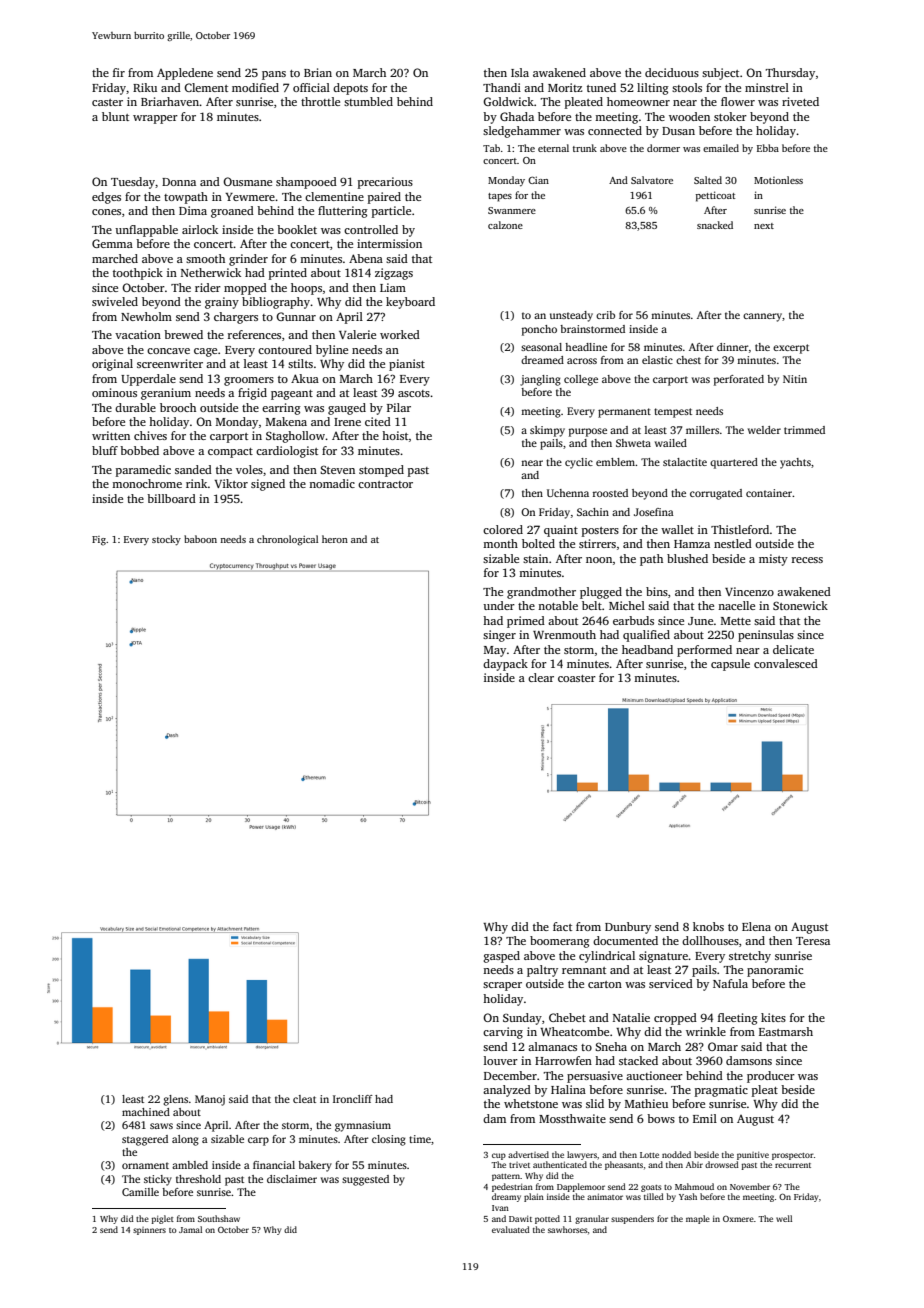  What do you see at coordinates (230, 453) in the page?
I see `compact` at bounding box center [230, 453].
